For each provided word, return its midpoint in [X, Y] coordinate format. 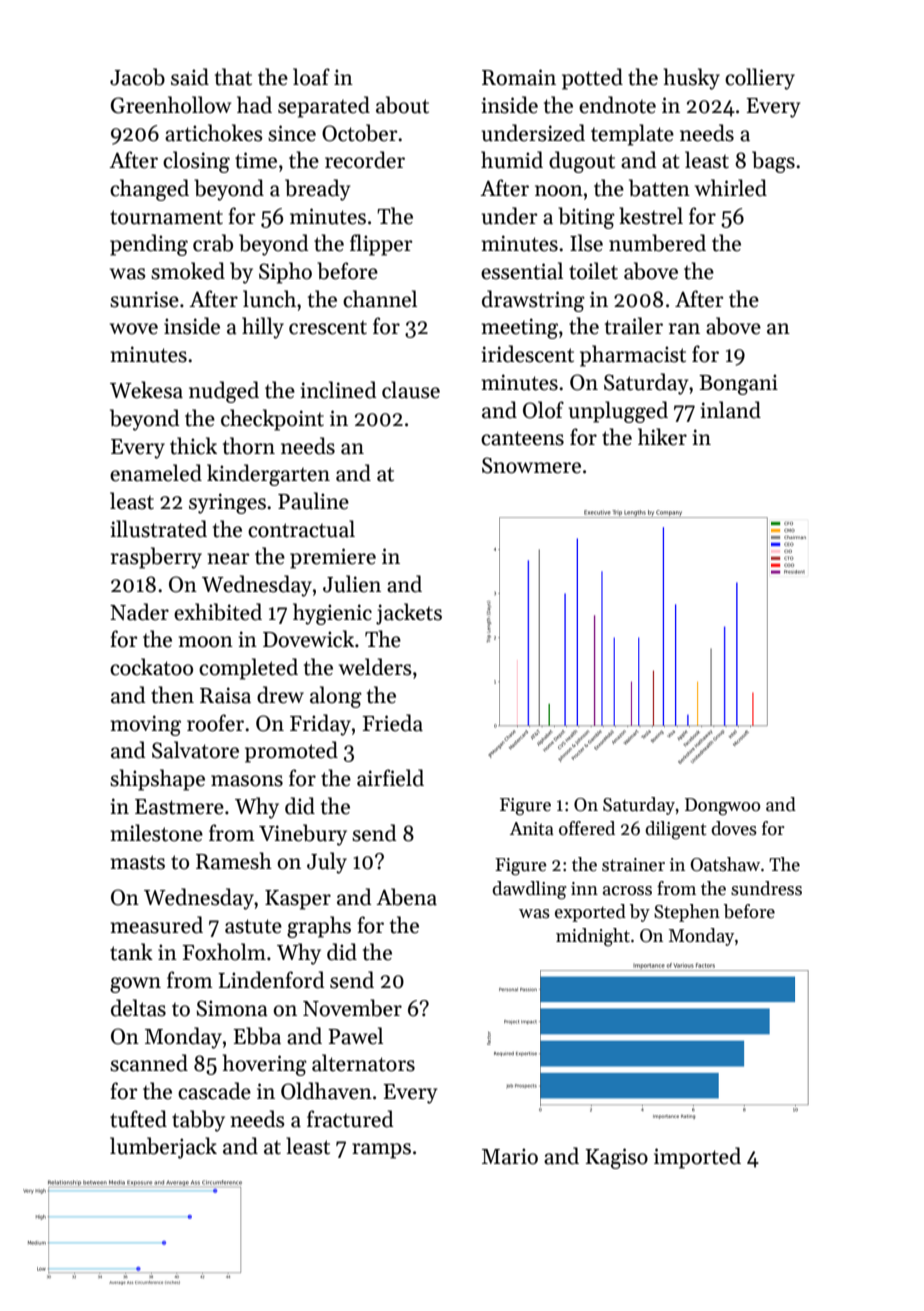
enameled [156, 473]
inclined [338, 390]
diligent [676, 830]
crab [213, 243]
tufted [138, 1119]
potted [592, 79]
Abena [406, 897]
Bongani [738, 384]
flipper [381, 245]
